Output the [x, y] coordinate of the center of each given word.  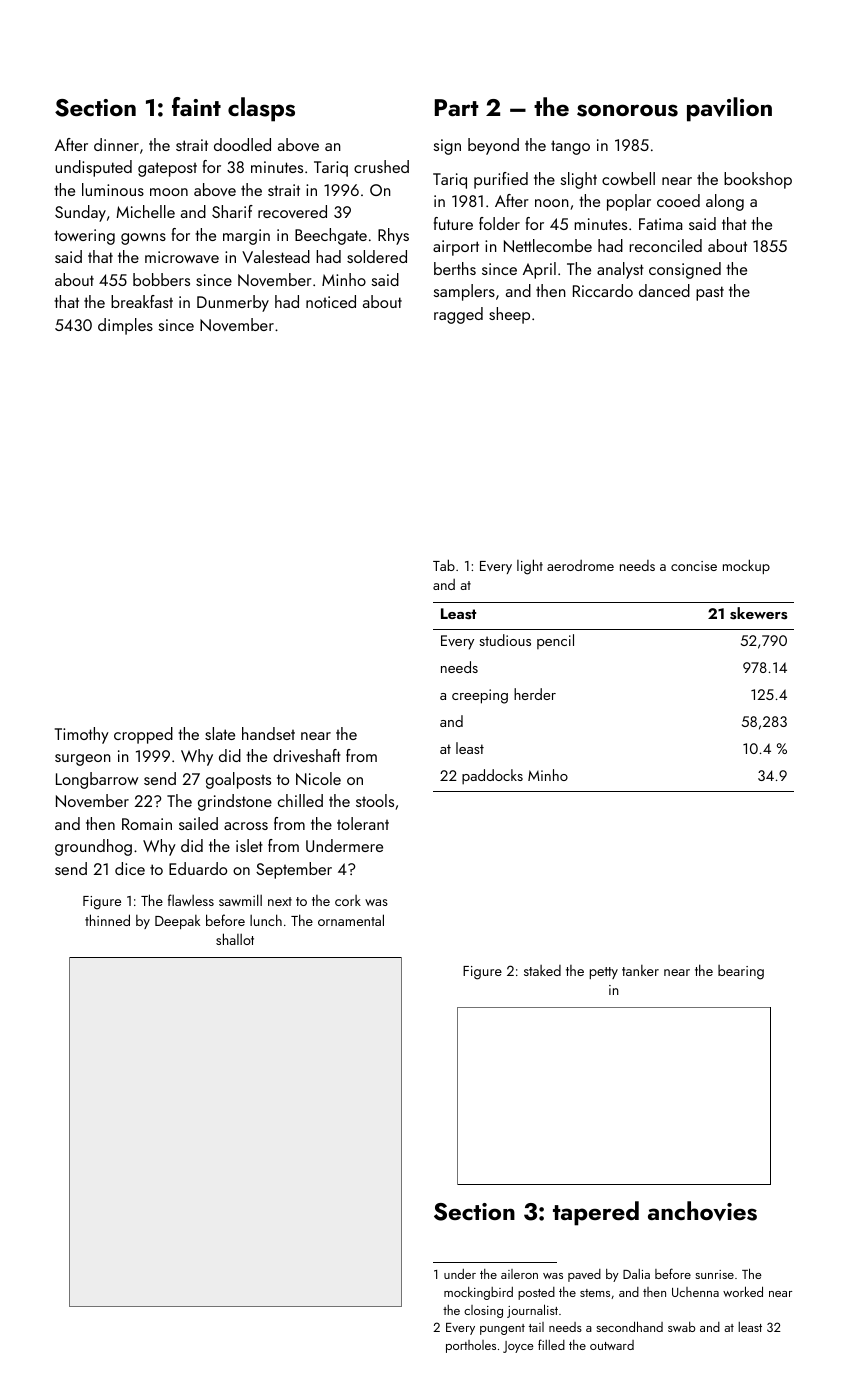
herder [535, 694]
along [725, 202]
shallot [235, 939]
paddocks [492, 777]
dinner [116, 144]
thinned [107, 920]
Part [457, 107]
